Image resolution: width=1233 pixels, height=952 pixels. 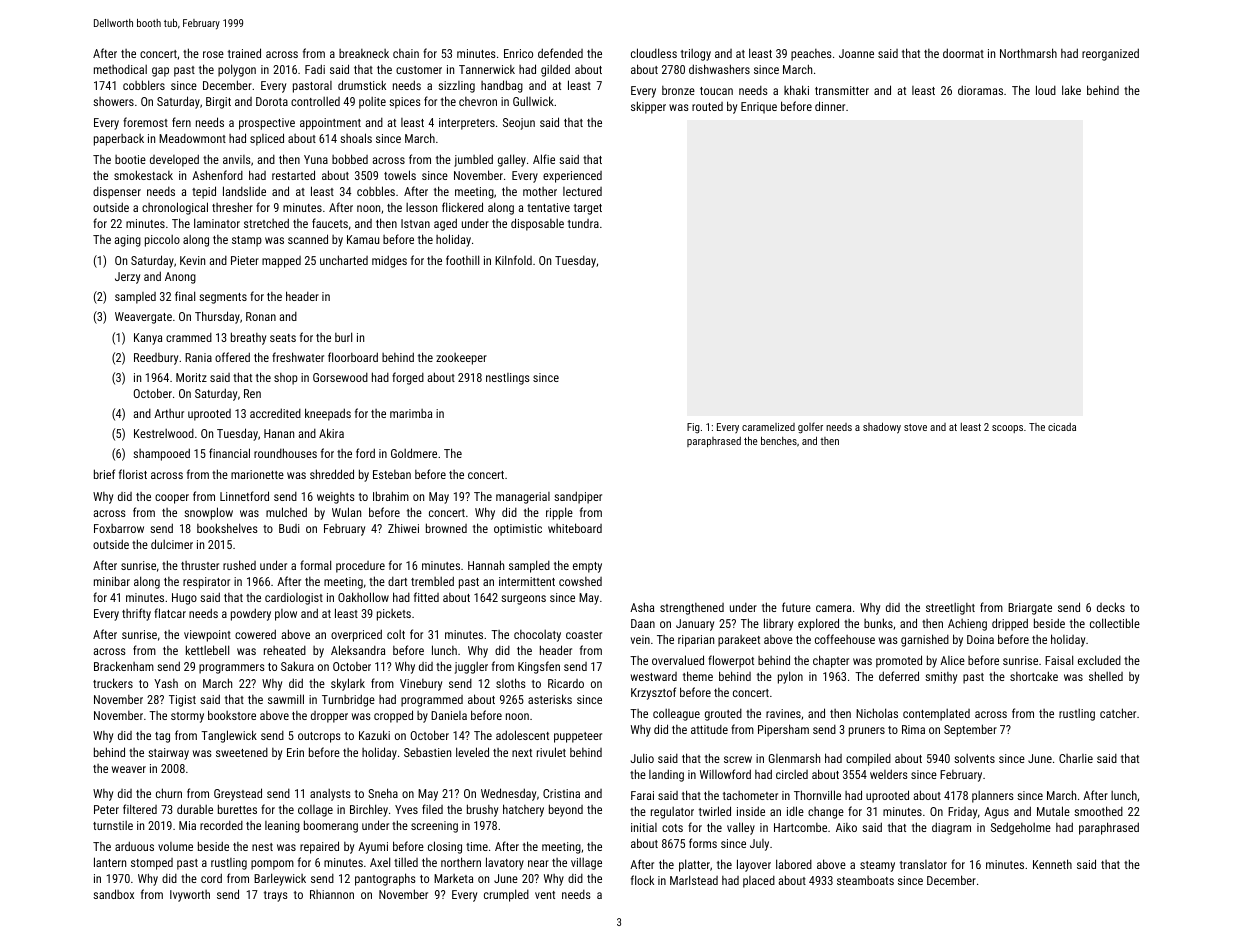 I want to click on shadowy, so click(x=882, y=428).
